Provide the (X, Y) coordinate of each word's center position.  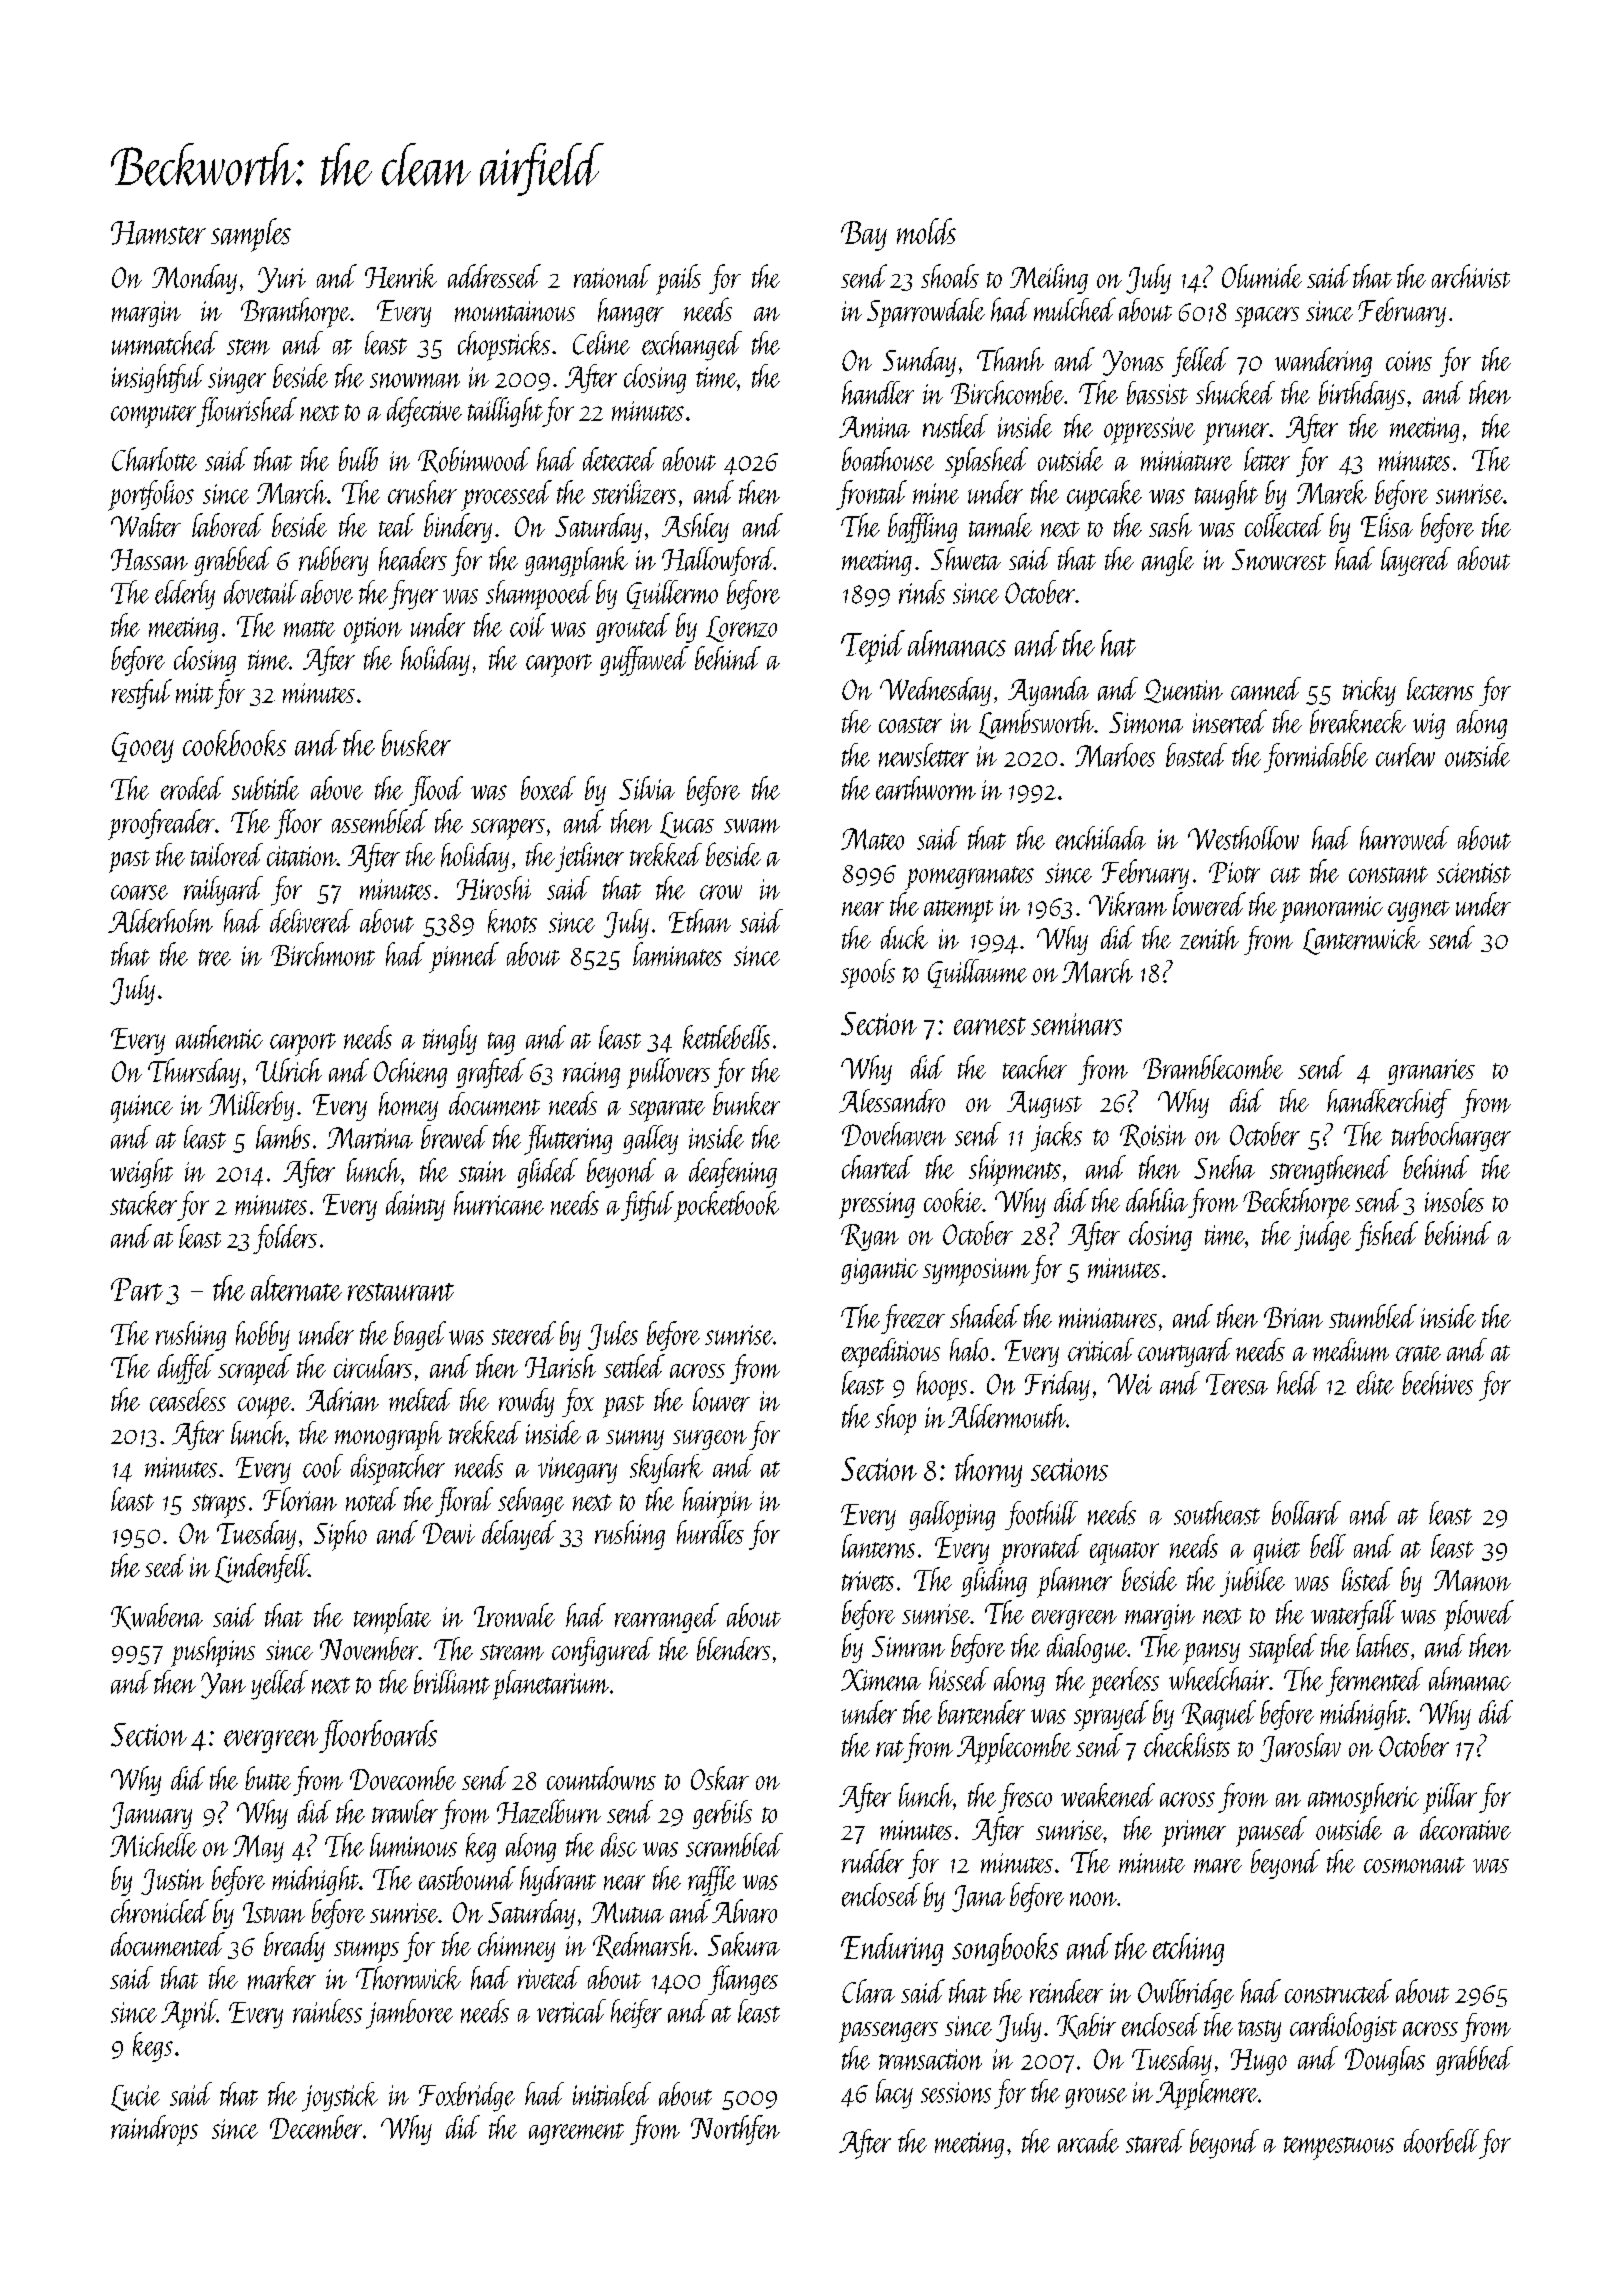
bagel (420, 1336)
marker (282, 1978)
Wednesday (935, 691)
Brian (1293, 1317)
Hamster (158, 233)
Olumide (1262, 276)
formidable (1316, 758)
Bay (864, 236)
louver (721, 1399)
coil (528, 625)
